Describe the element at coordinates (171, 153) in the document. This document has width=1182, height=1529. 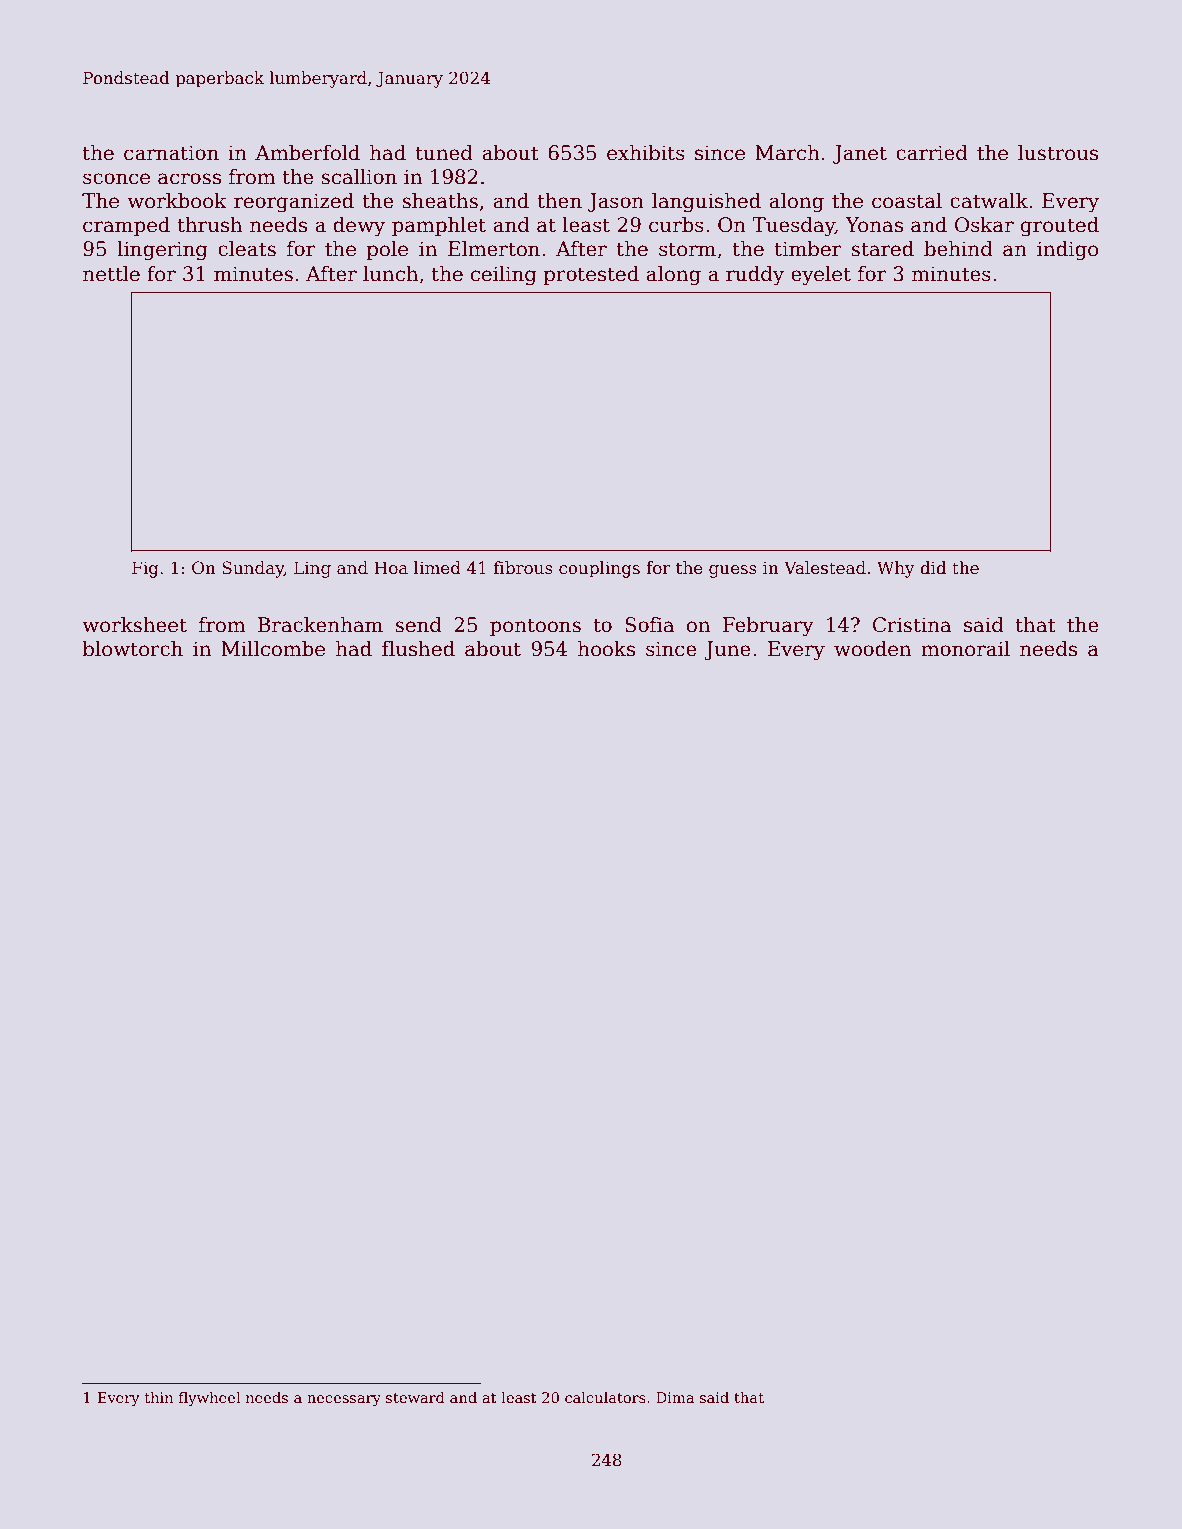
I see `carnation` at that location.
